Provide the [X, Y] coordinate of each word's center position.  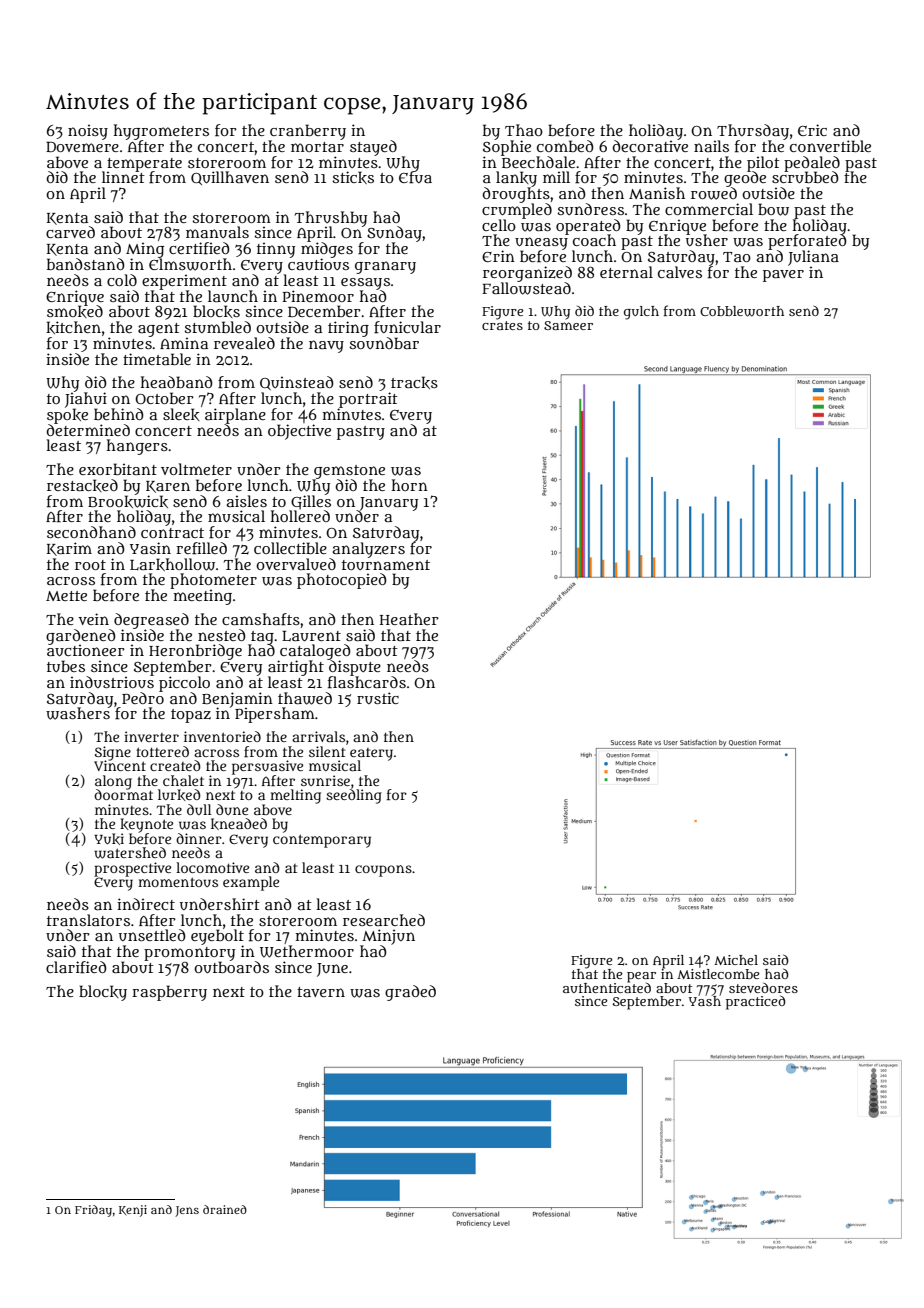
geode [745, 179]
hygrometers [161, 132]
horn [410, 485]
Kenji [133, 1211]
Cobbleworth [742, 311]
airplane [235, 416]
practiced [756, 1003]
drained [225, 1209]
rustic [378, 698]
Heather [409, 619]
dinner [199, 838]
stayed [373, 148]
